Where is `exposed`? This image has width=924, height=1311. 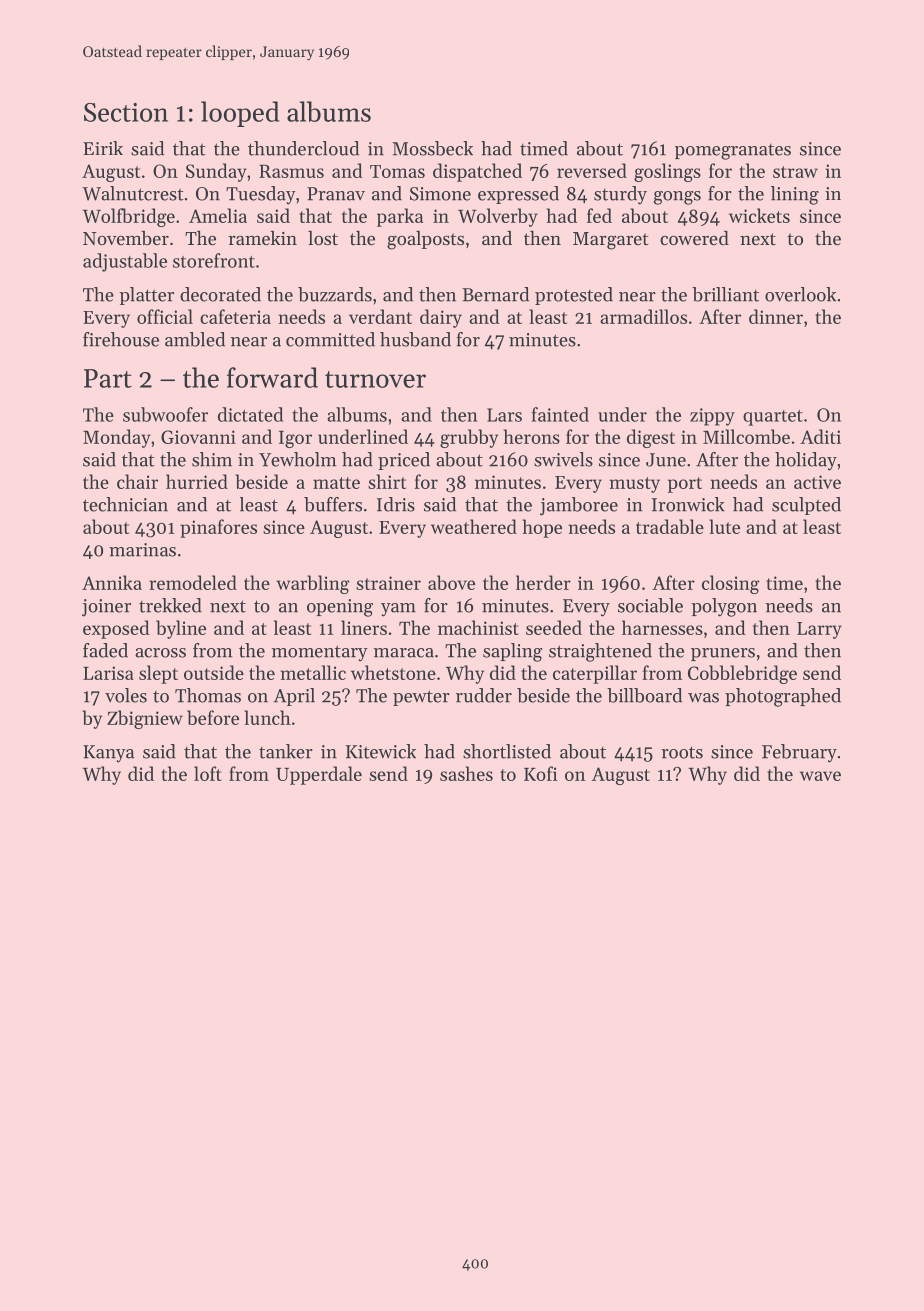
exposed is located at coordinates (116, 629).
